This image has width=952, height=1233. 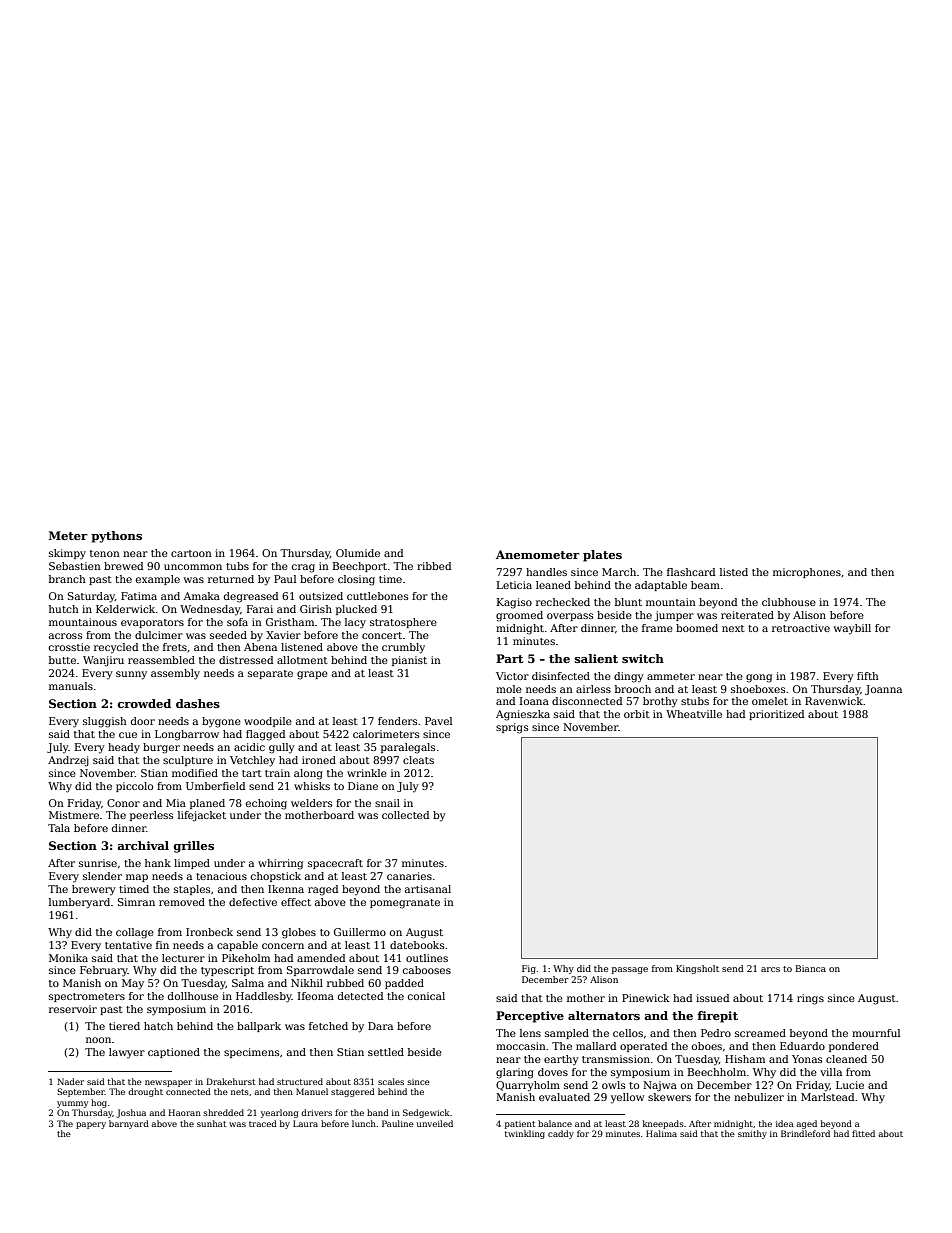 What do you see at coordinates (198, 703) in the image?
I see `dashes` at bounding box center [198, 703].
